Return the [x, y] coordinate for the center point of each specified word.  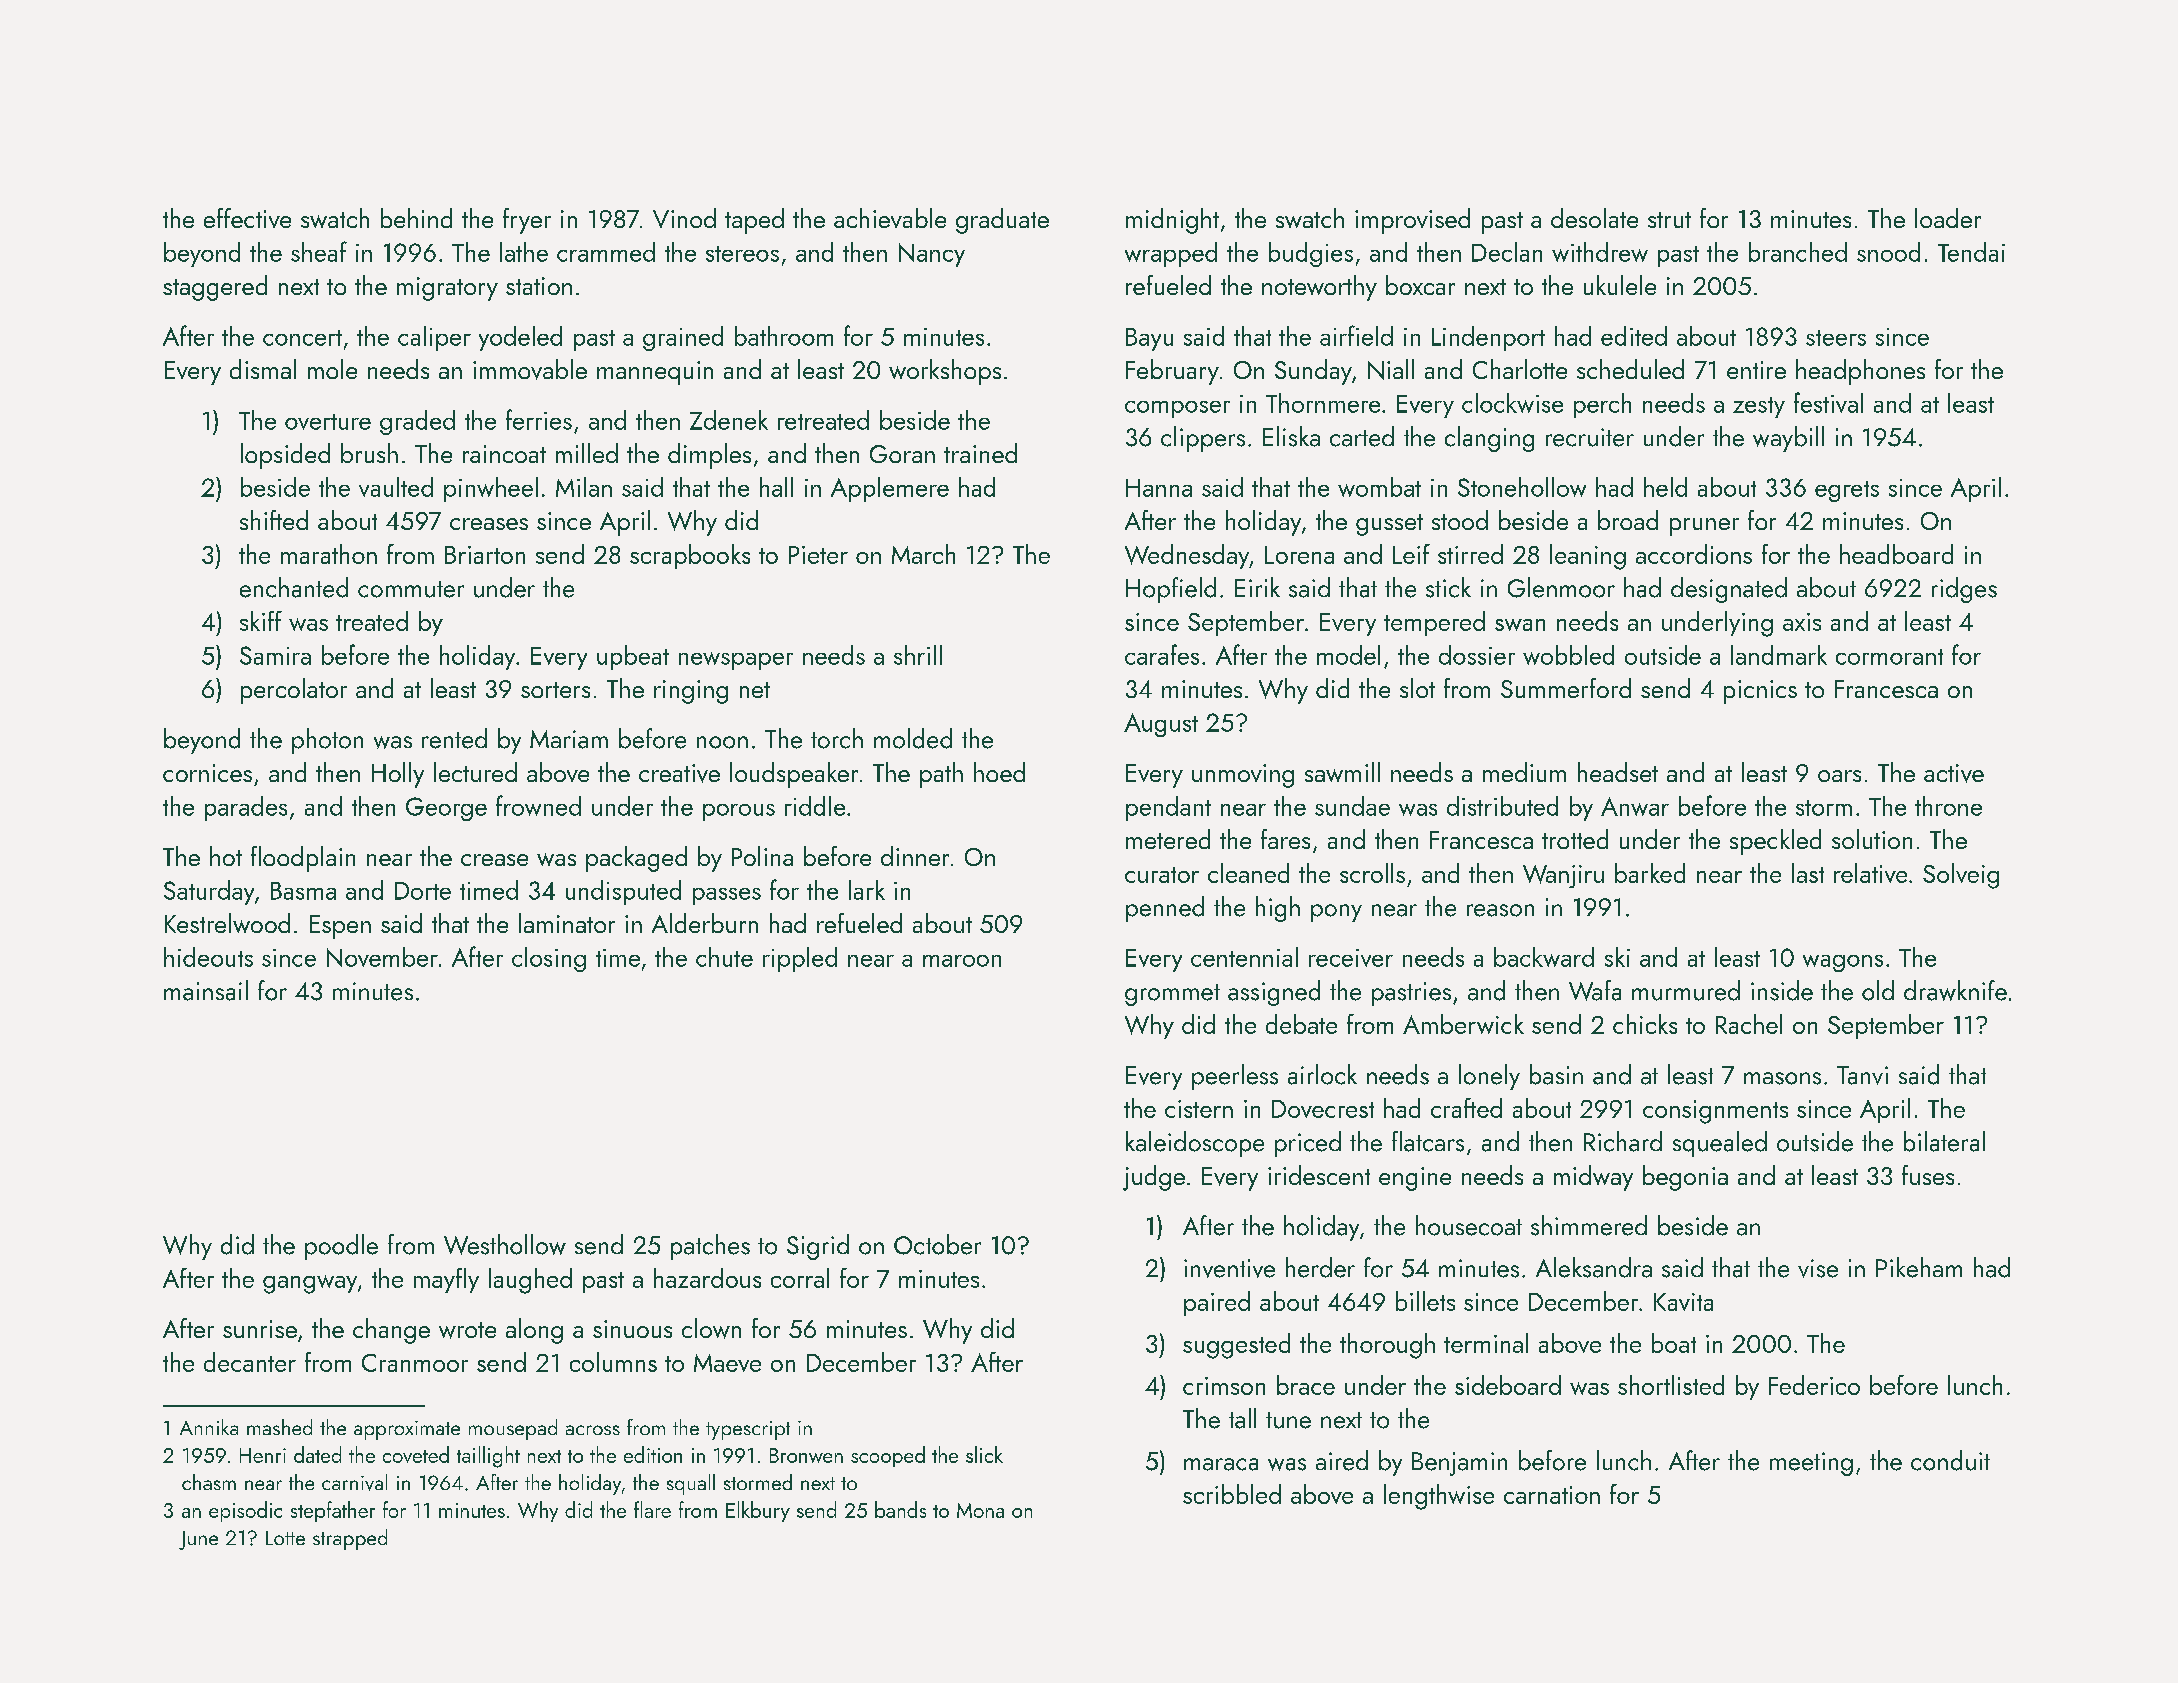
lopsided [285, 456]
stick [1448, 587]
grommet [1172, 995]
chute [724, 957]
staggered [215, 288]
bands [900, 1509]
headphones [1860, 372]
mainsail [206, 990]
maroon [962, 961]
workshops [945, 372]
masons [1782, 1078]
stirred [1470, 554]
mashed [279, 1427]
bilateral [1944, 1141]
